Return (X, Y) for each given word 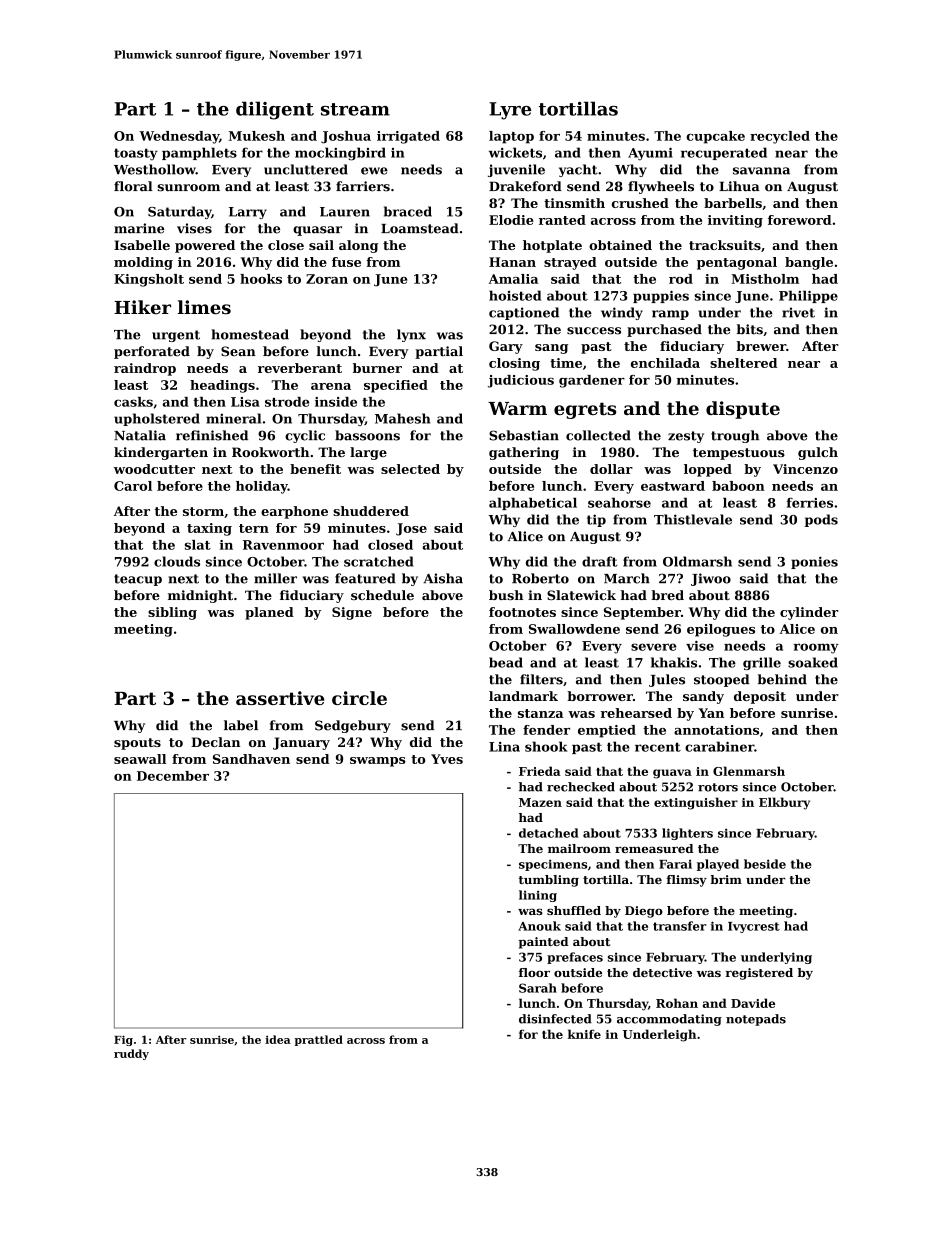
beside (765, 864)
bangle (809, 263)
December (173, 776)
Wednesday (179, 137)
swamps (378, 762)
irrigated (408, 137)
